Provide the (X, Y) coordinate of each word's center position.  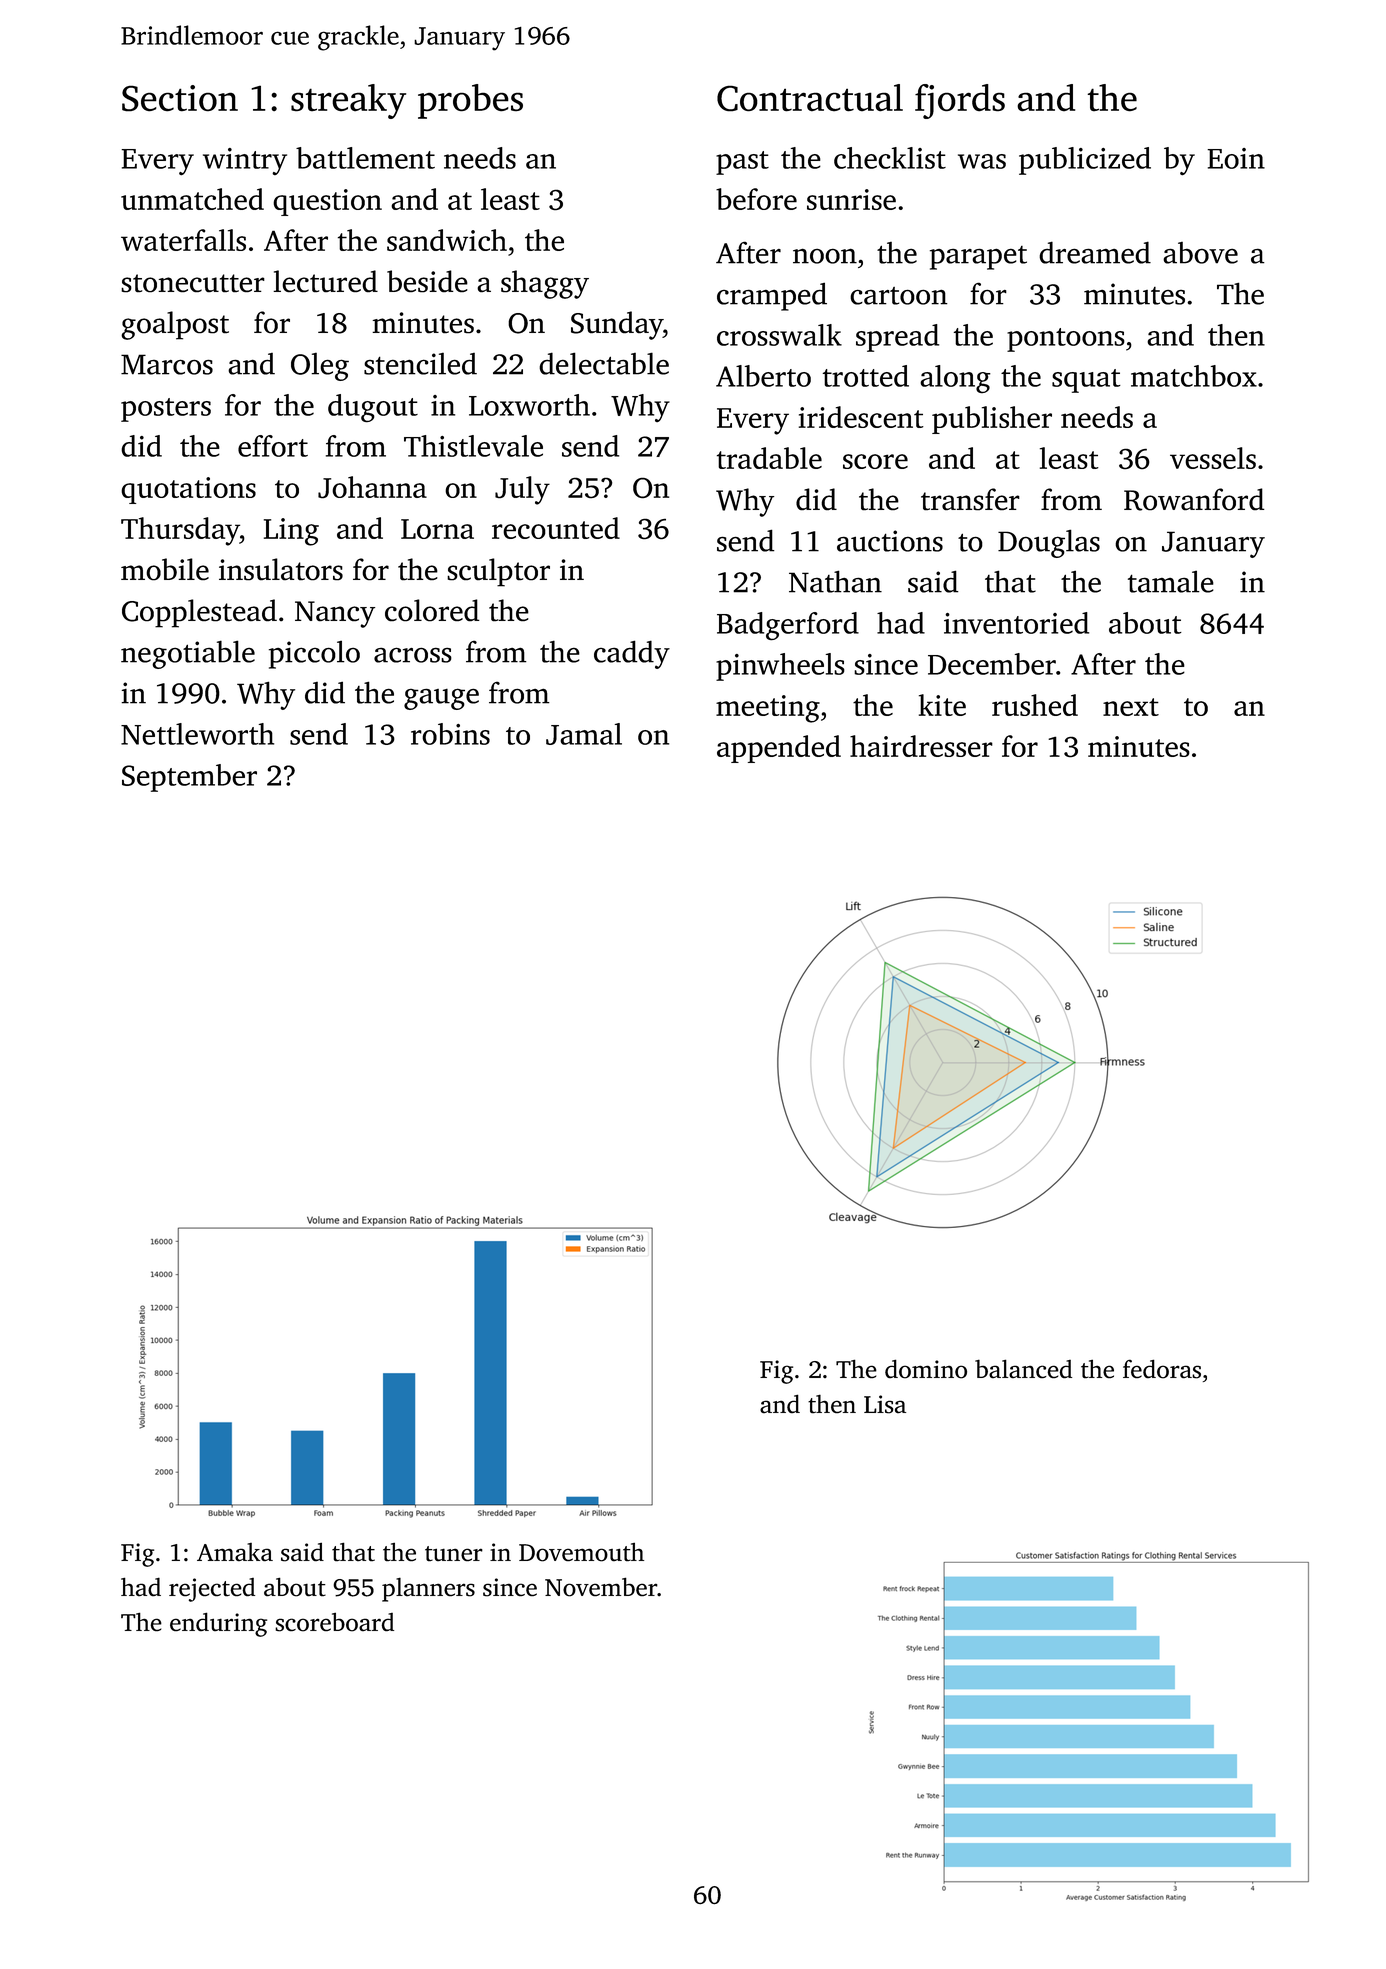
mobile (165, 569)
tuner (454, 1553)
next (1131, 707)
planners (428, 1589)
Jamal (584, 734)
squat (1086, 381)
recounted (556, 528)
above (1200, 253)
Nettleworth (197, 734)
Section (180, 98)
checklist (890, 158)
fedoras (1162, 1369)
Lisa (885, 1404)
